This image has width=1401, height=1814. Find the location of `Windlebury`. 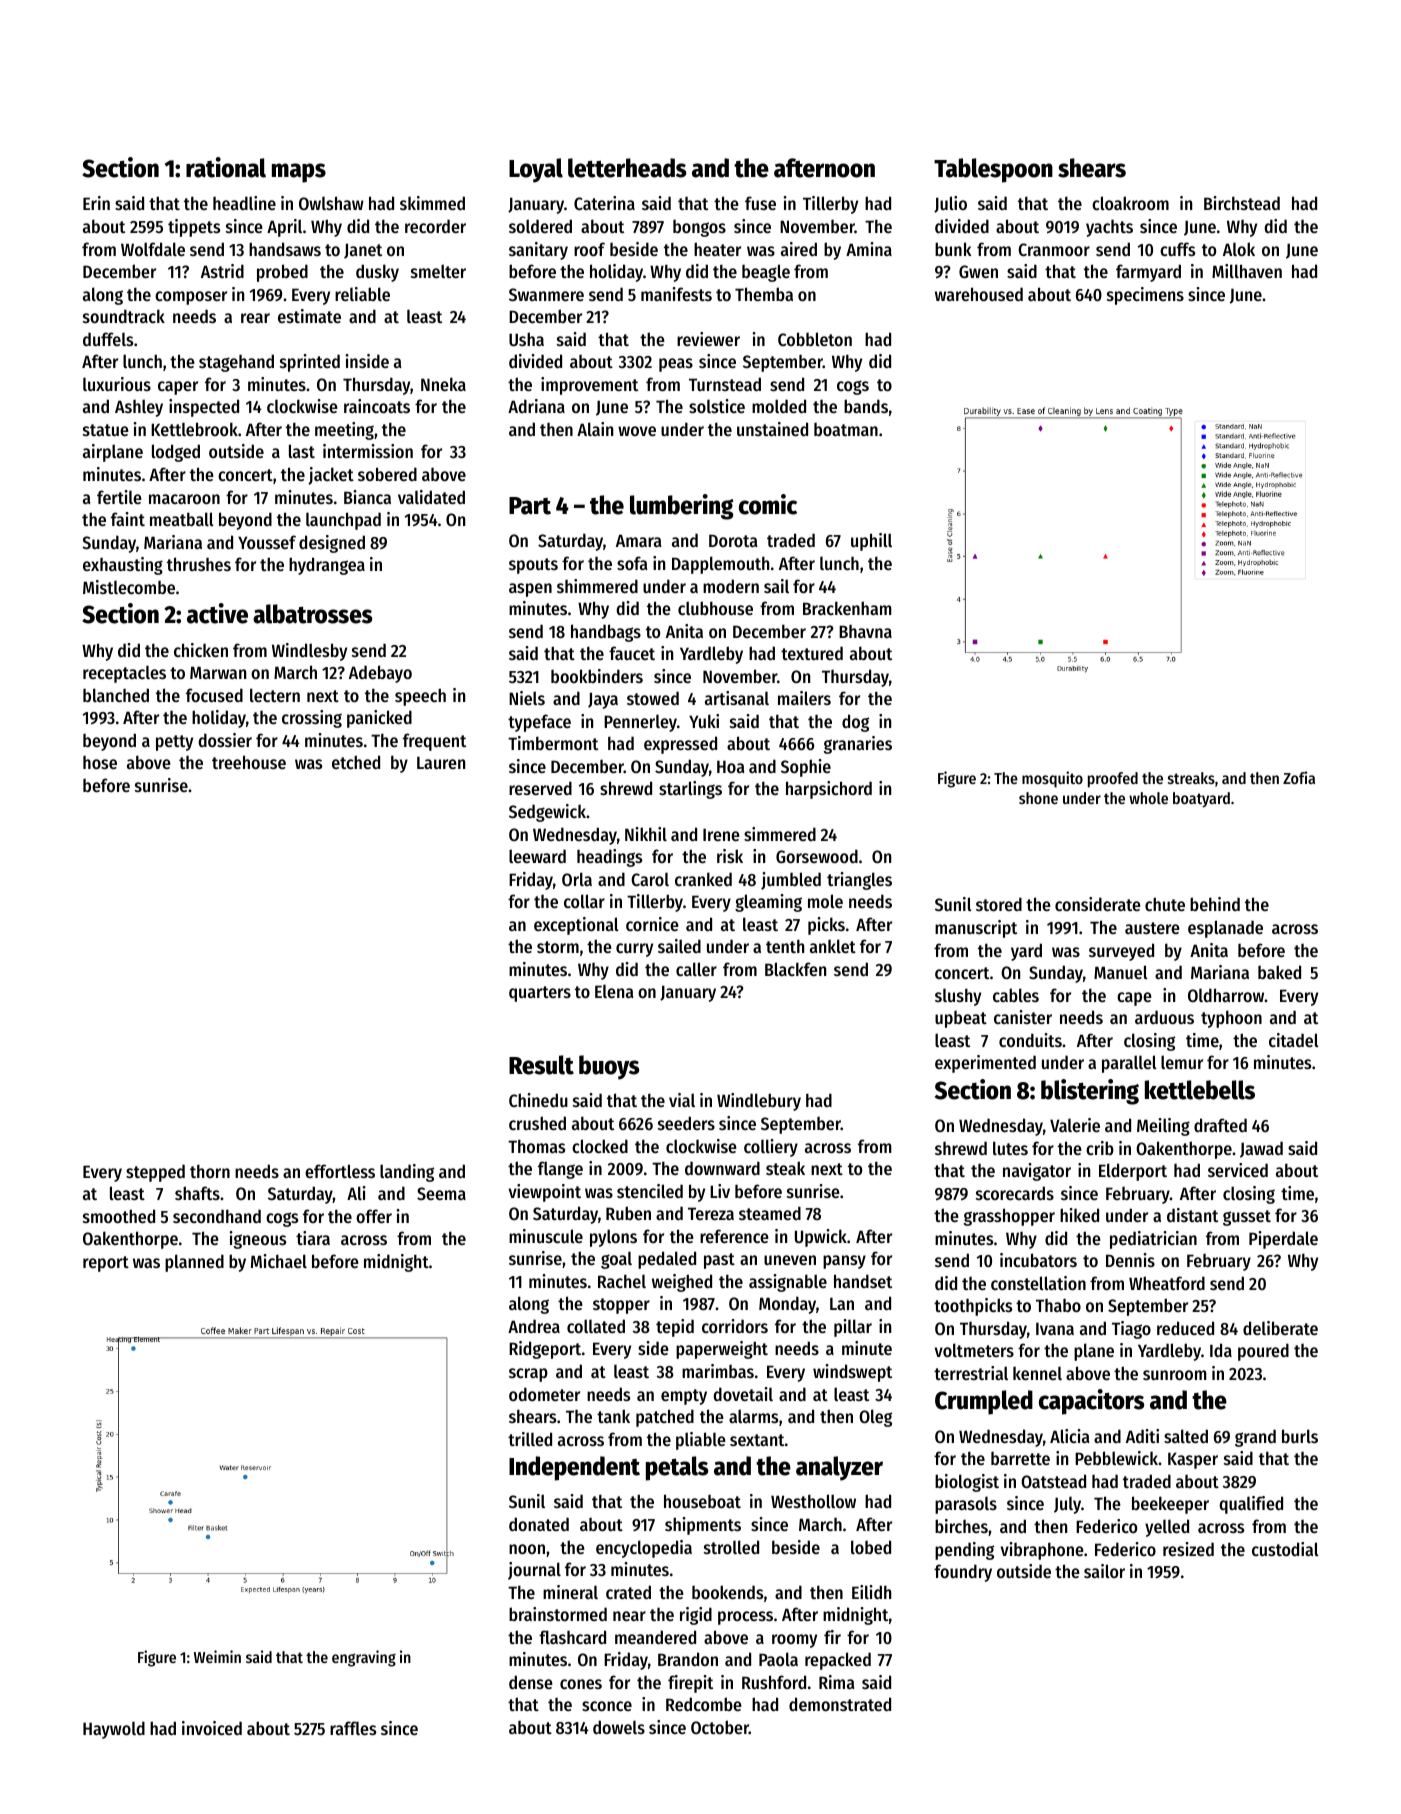

Windlebury is located at coordinates (759, 1102).
